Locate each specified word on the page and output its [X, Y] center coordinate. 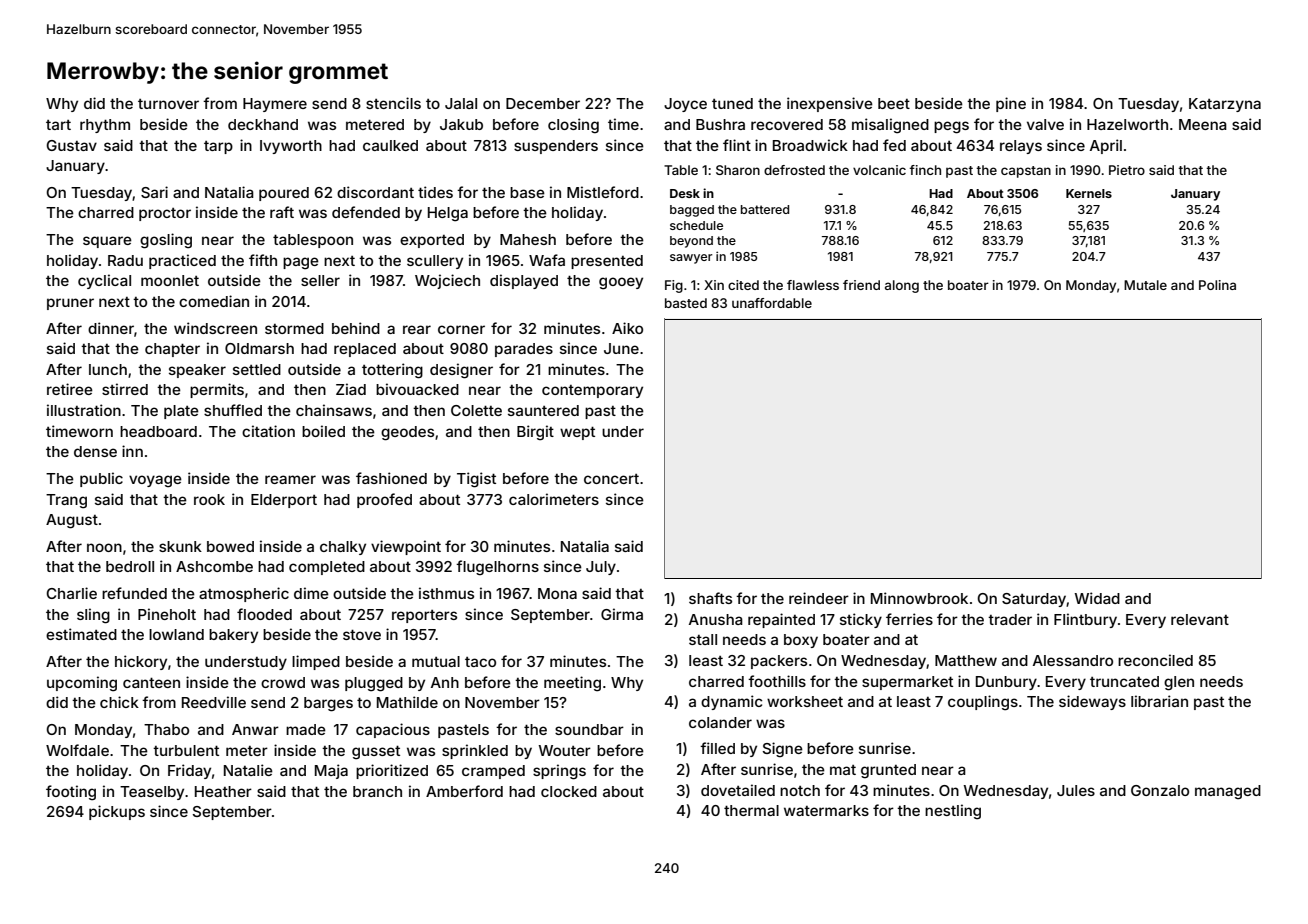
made [306, 729]
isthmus [446, 593]
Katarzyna [1225, 105]
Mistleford [603, 192]
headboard [158, 431]
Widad [1097, 598]
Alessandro [1073, 660]
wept [577, 433]
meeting [572, 684]
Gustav [71, 145]
